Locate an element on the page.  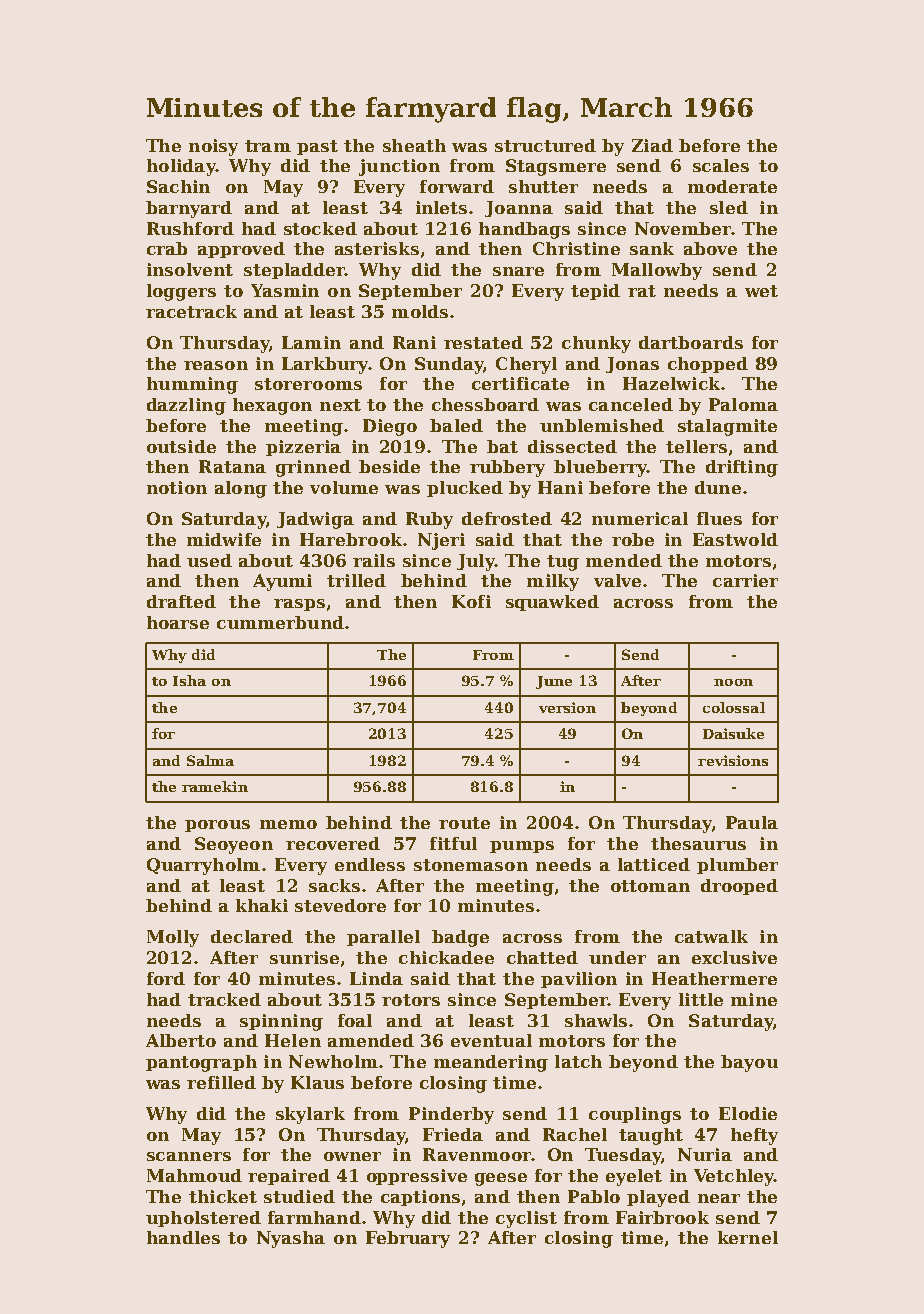
molds is located at coordinates (420, 311).
